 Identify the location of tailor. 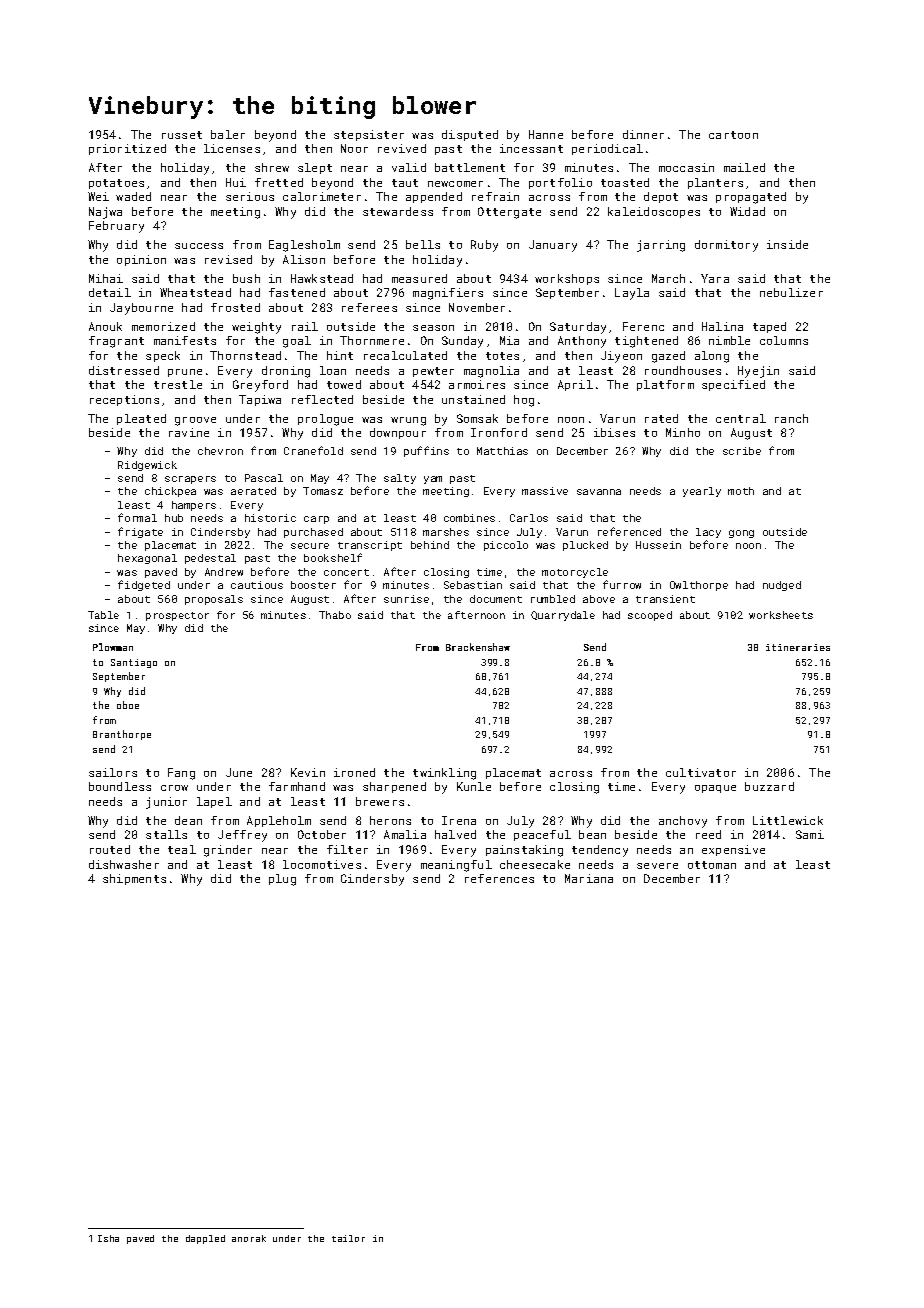
(348, 1238).
